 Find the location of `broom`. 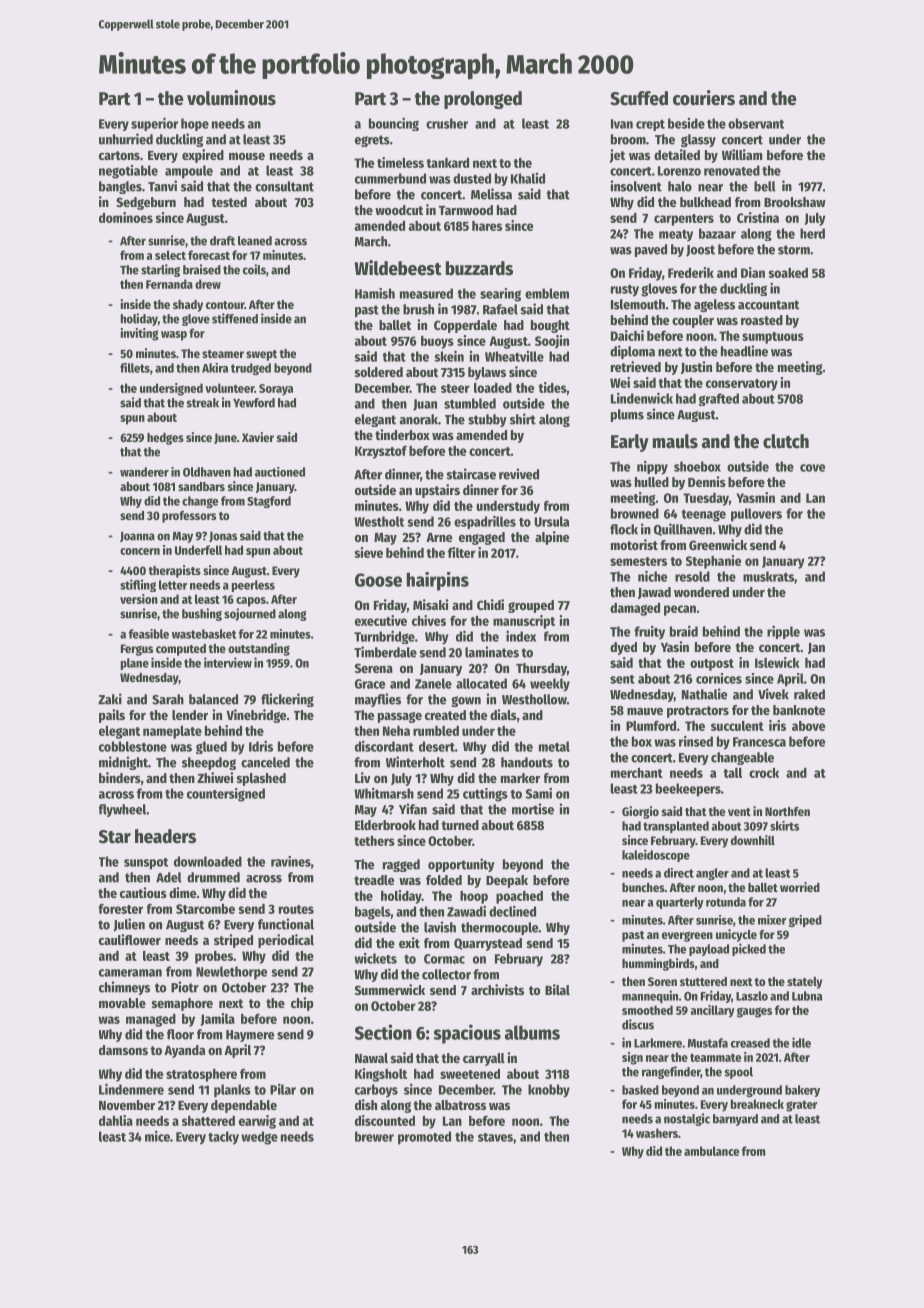

broom is located at coordinates (628, 139).
